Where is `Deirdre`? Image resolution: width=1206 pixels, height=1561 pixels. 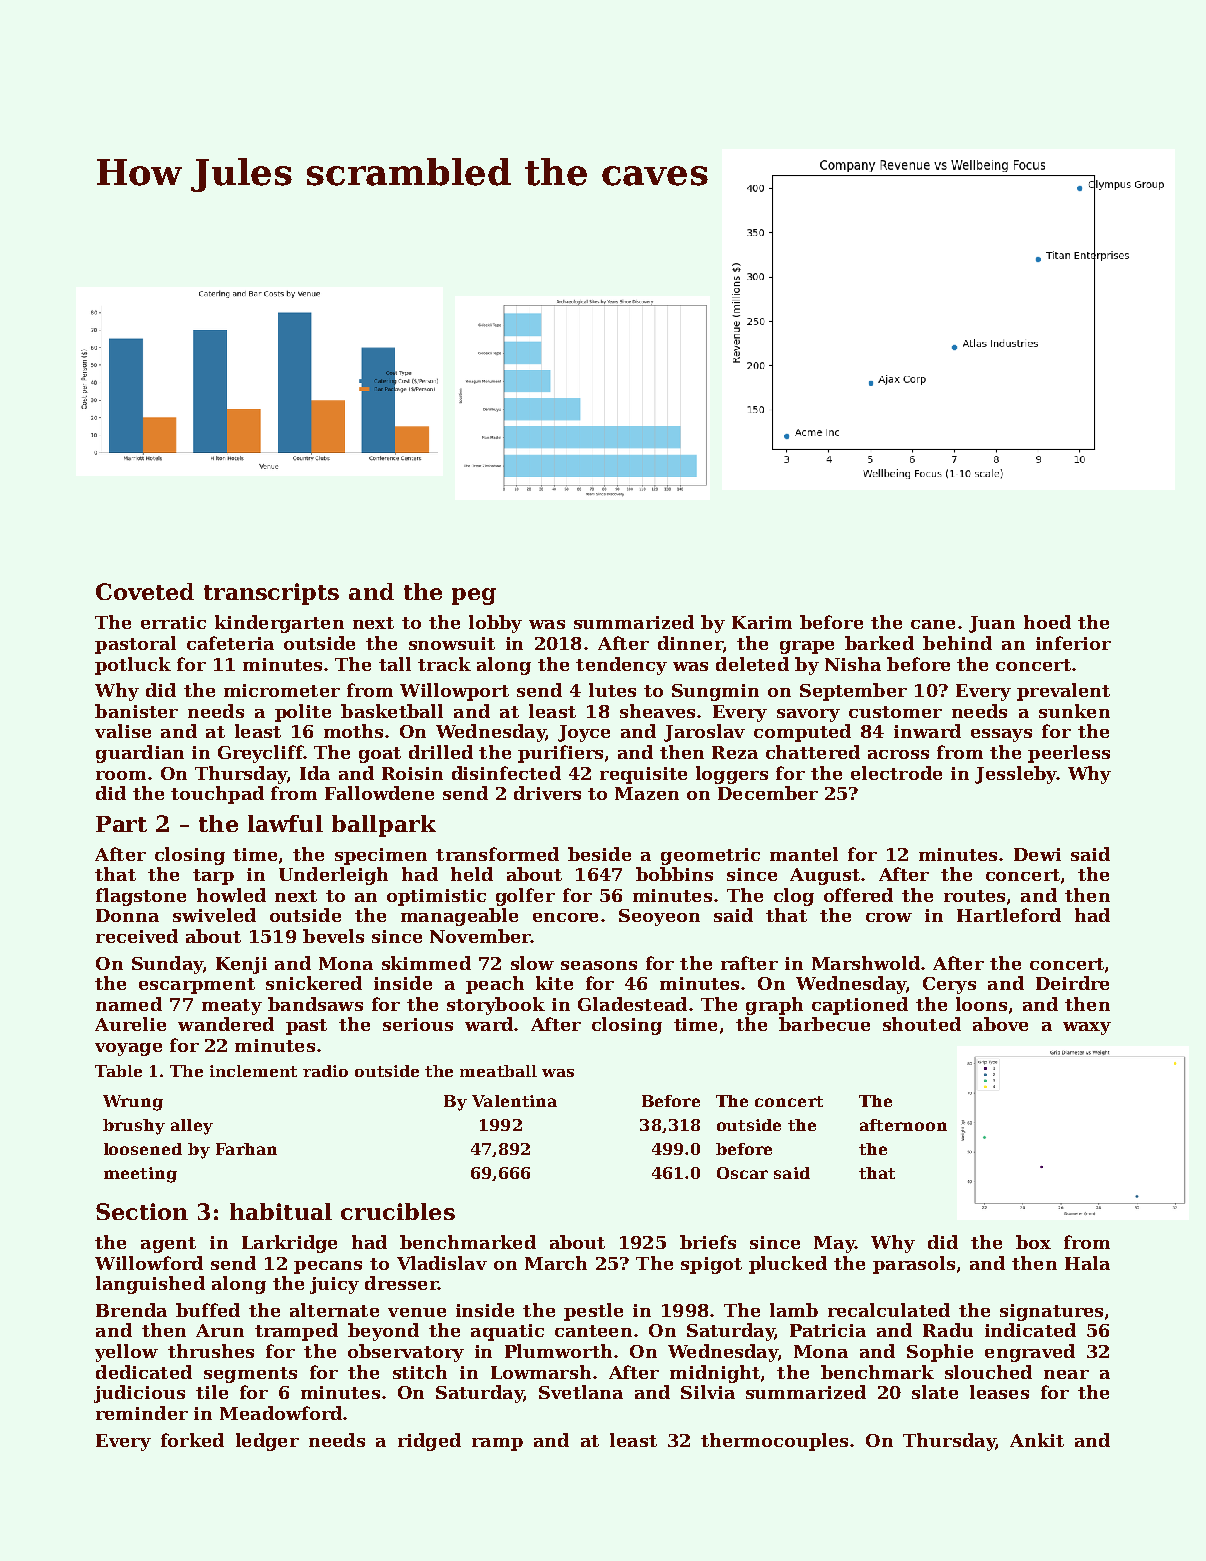
Deirdre is located at coordinates (1072, 983).
